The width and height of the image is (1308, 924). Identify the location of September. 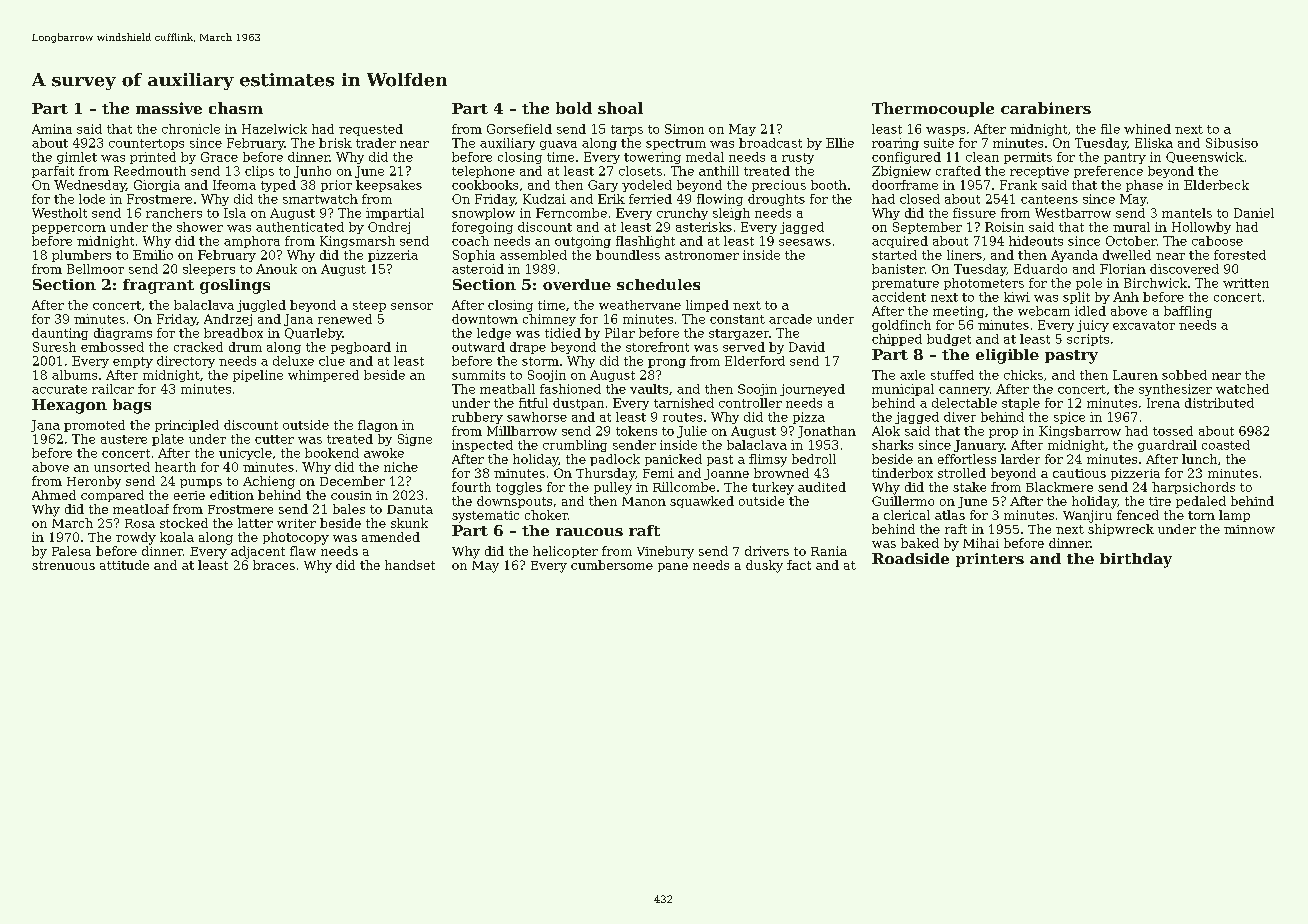
(927, 228).
